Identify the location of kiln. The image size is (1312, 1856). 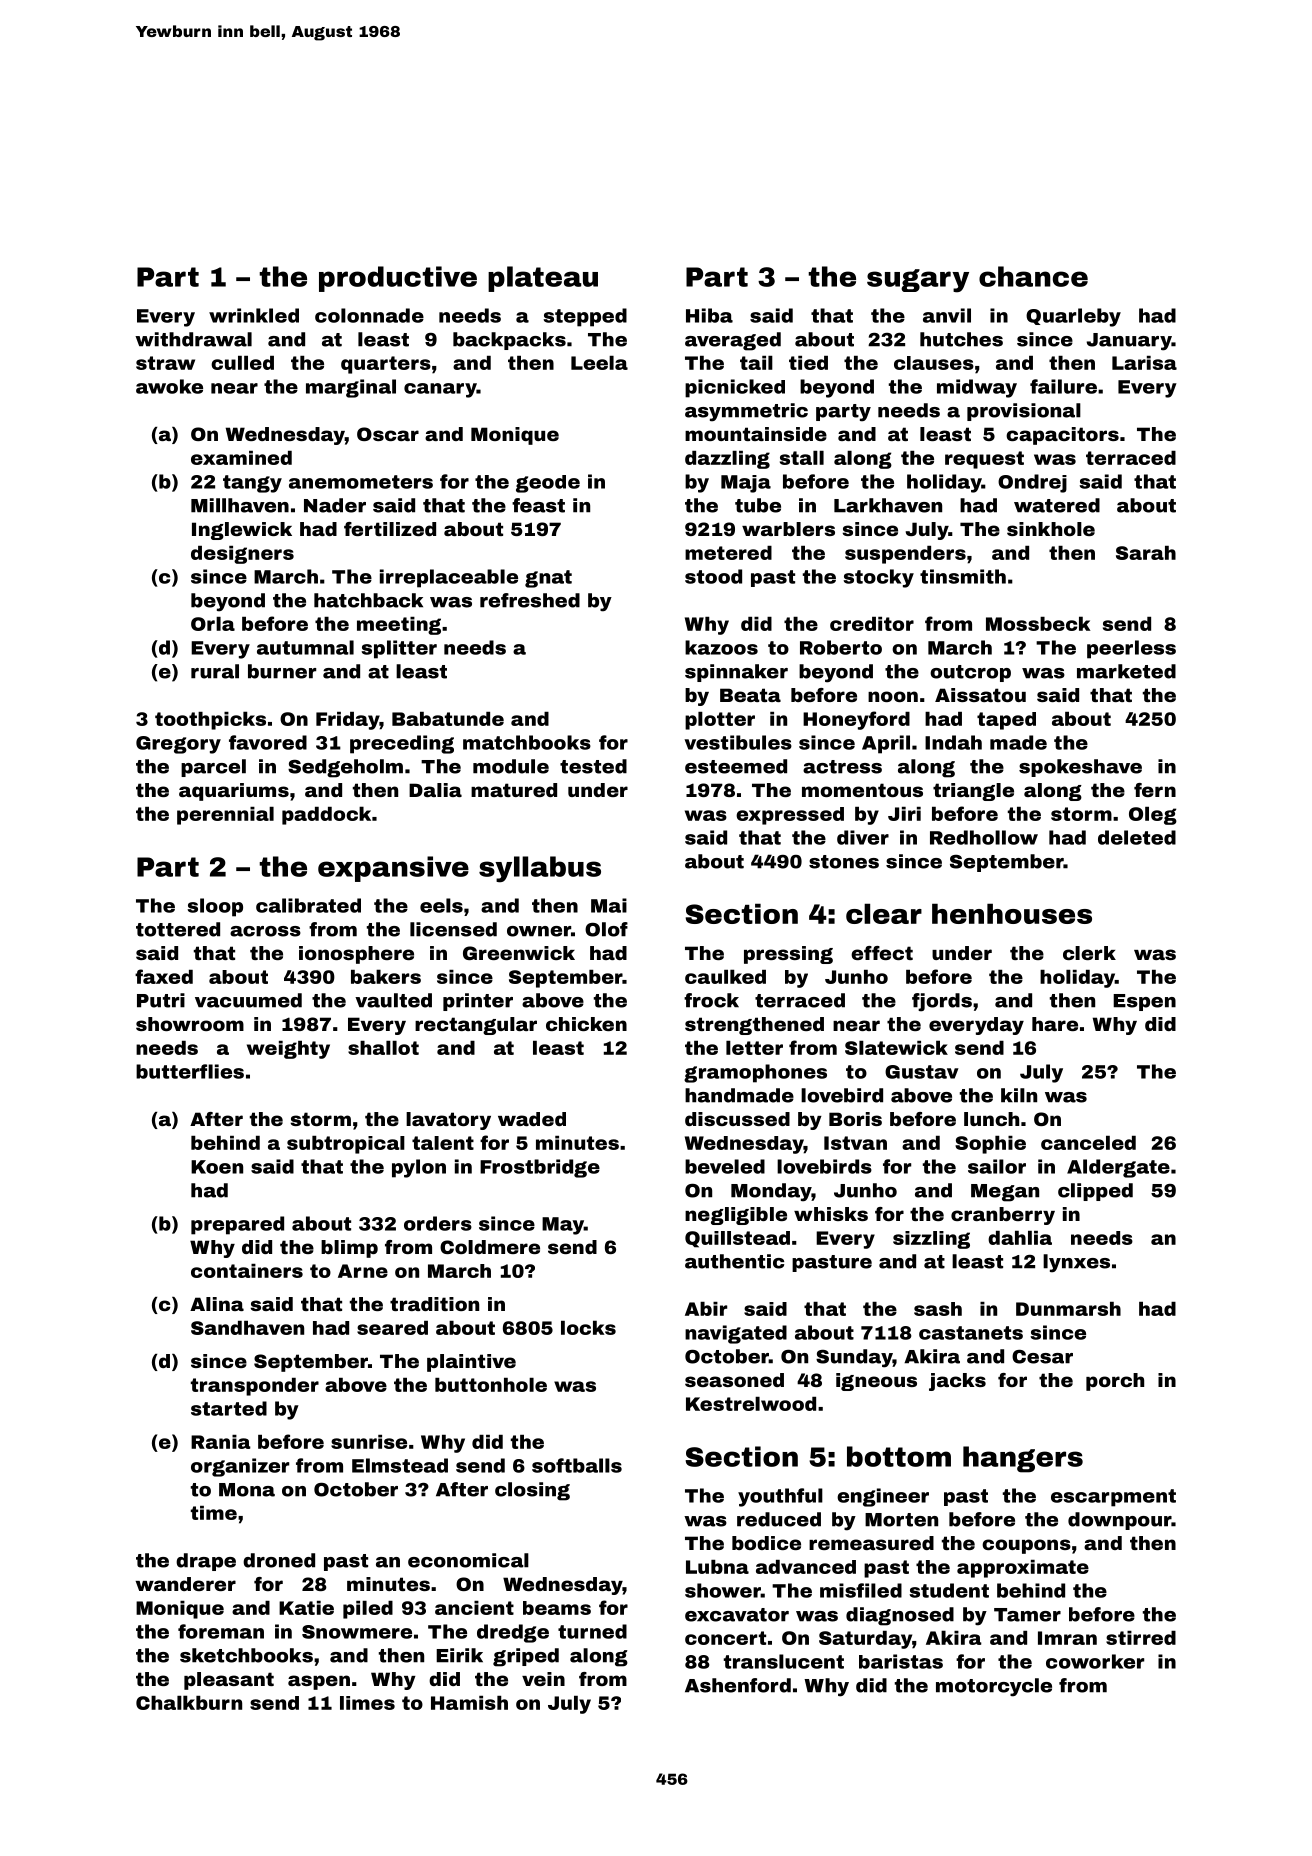
(1019, 1095).
